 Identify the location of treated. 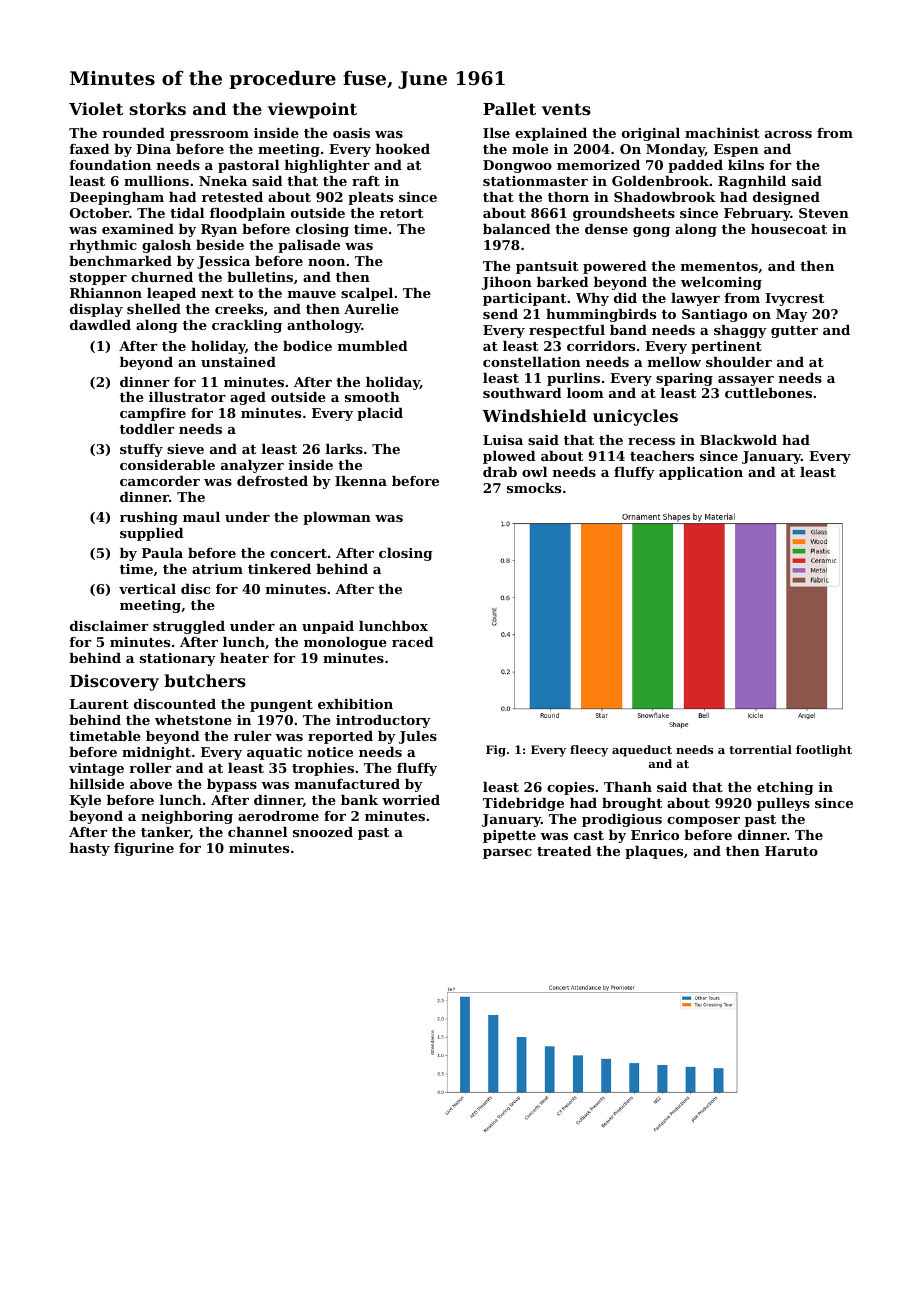
(564, 851).
